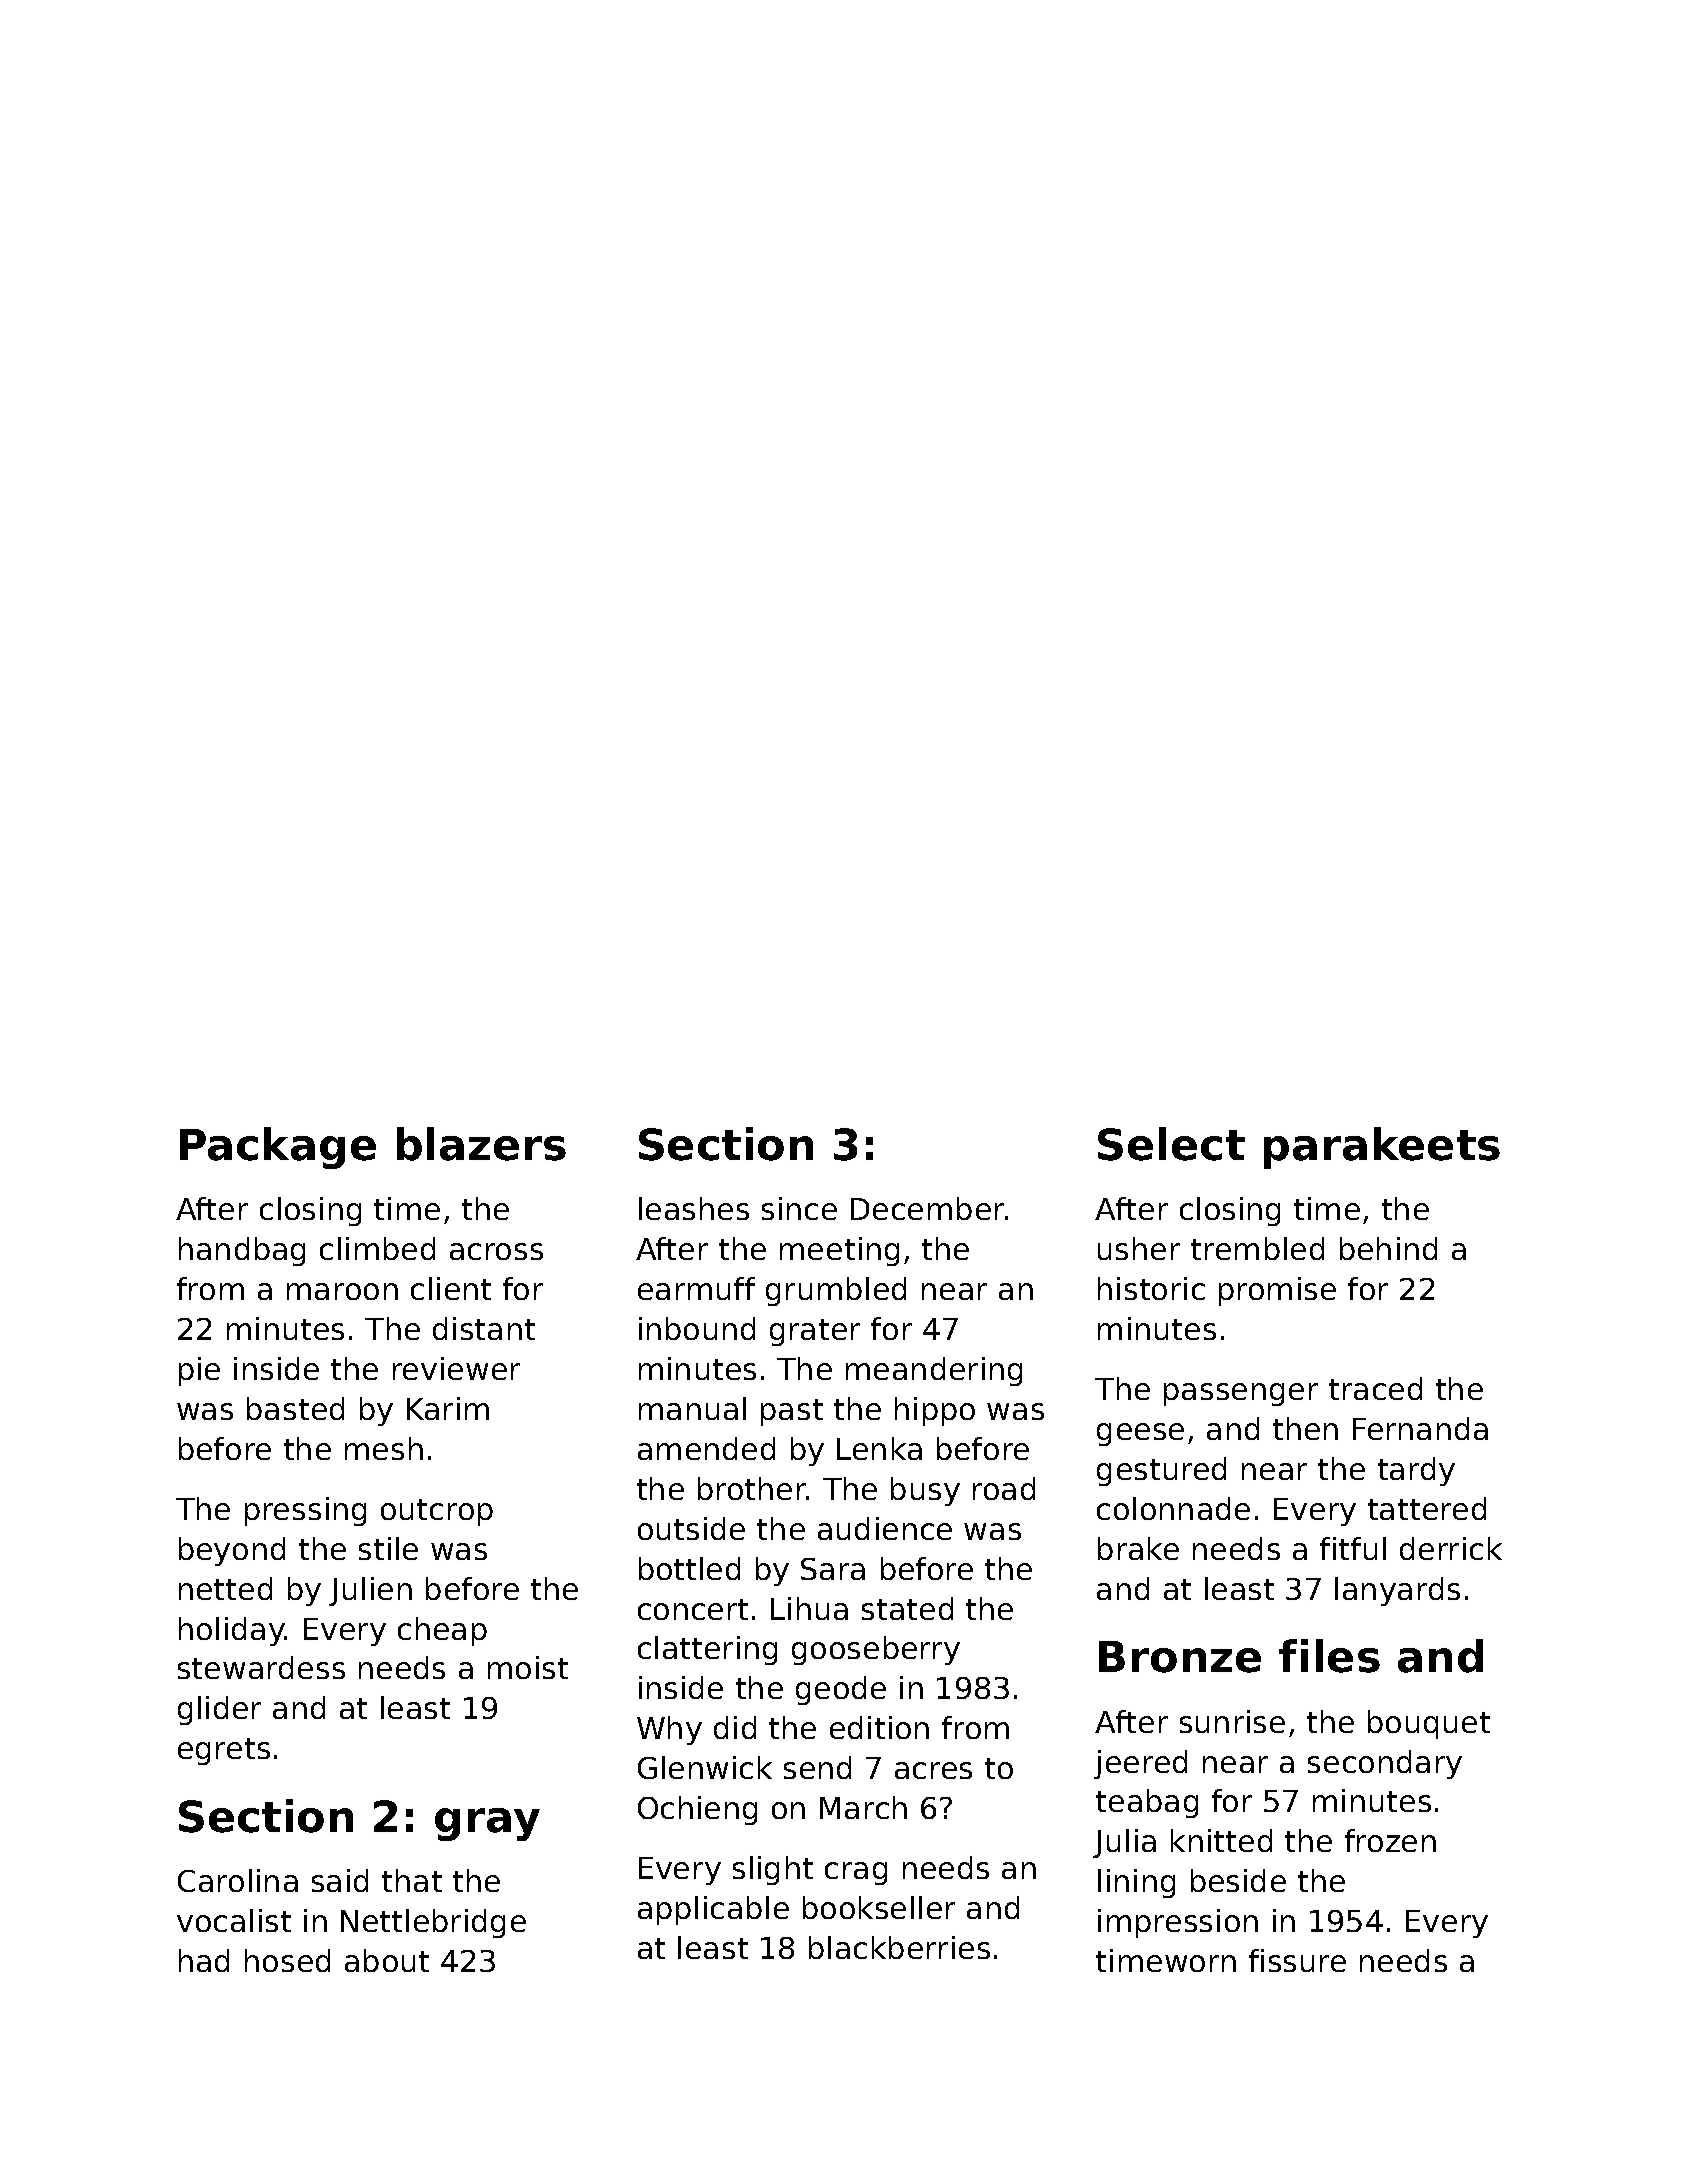 The image size is (1683, 2178). What do you see at coordinates (451, 1288) in the screenshot?
I see `client` at bounding box center [451, 1288].
